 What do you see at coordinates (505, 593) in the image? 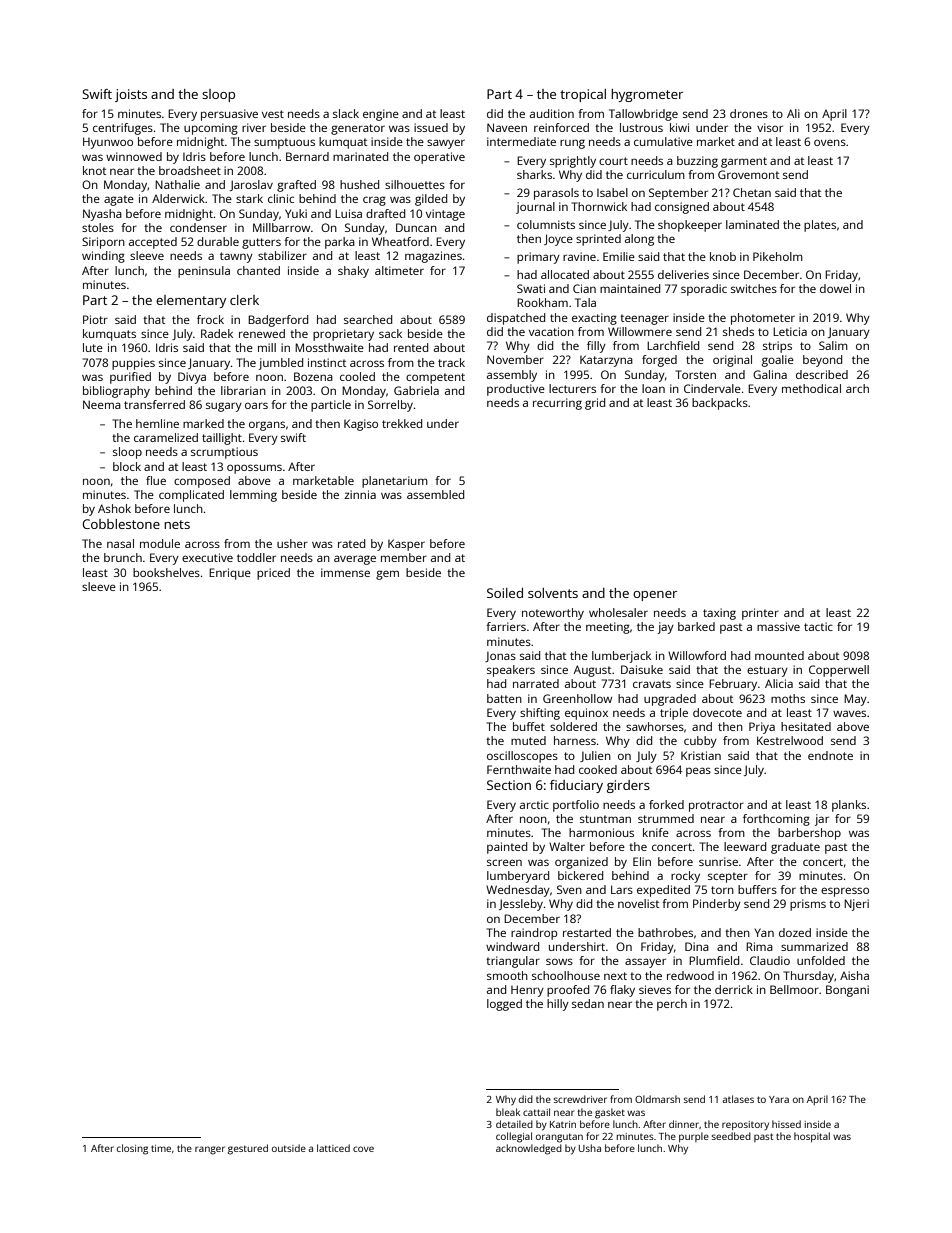
I see `Soiled` at bounding box center [505, 593].
